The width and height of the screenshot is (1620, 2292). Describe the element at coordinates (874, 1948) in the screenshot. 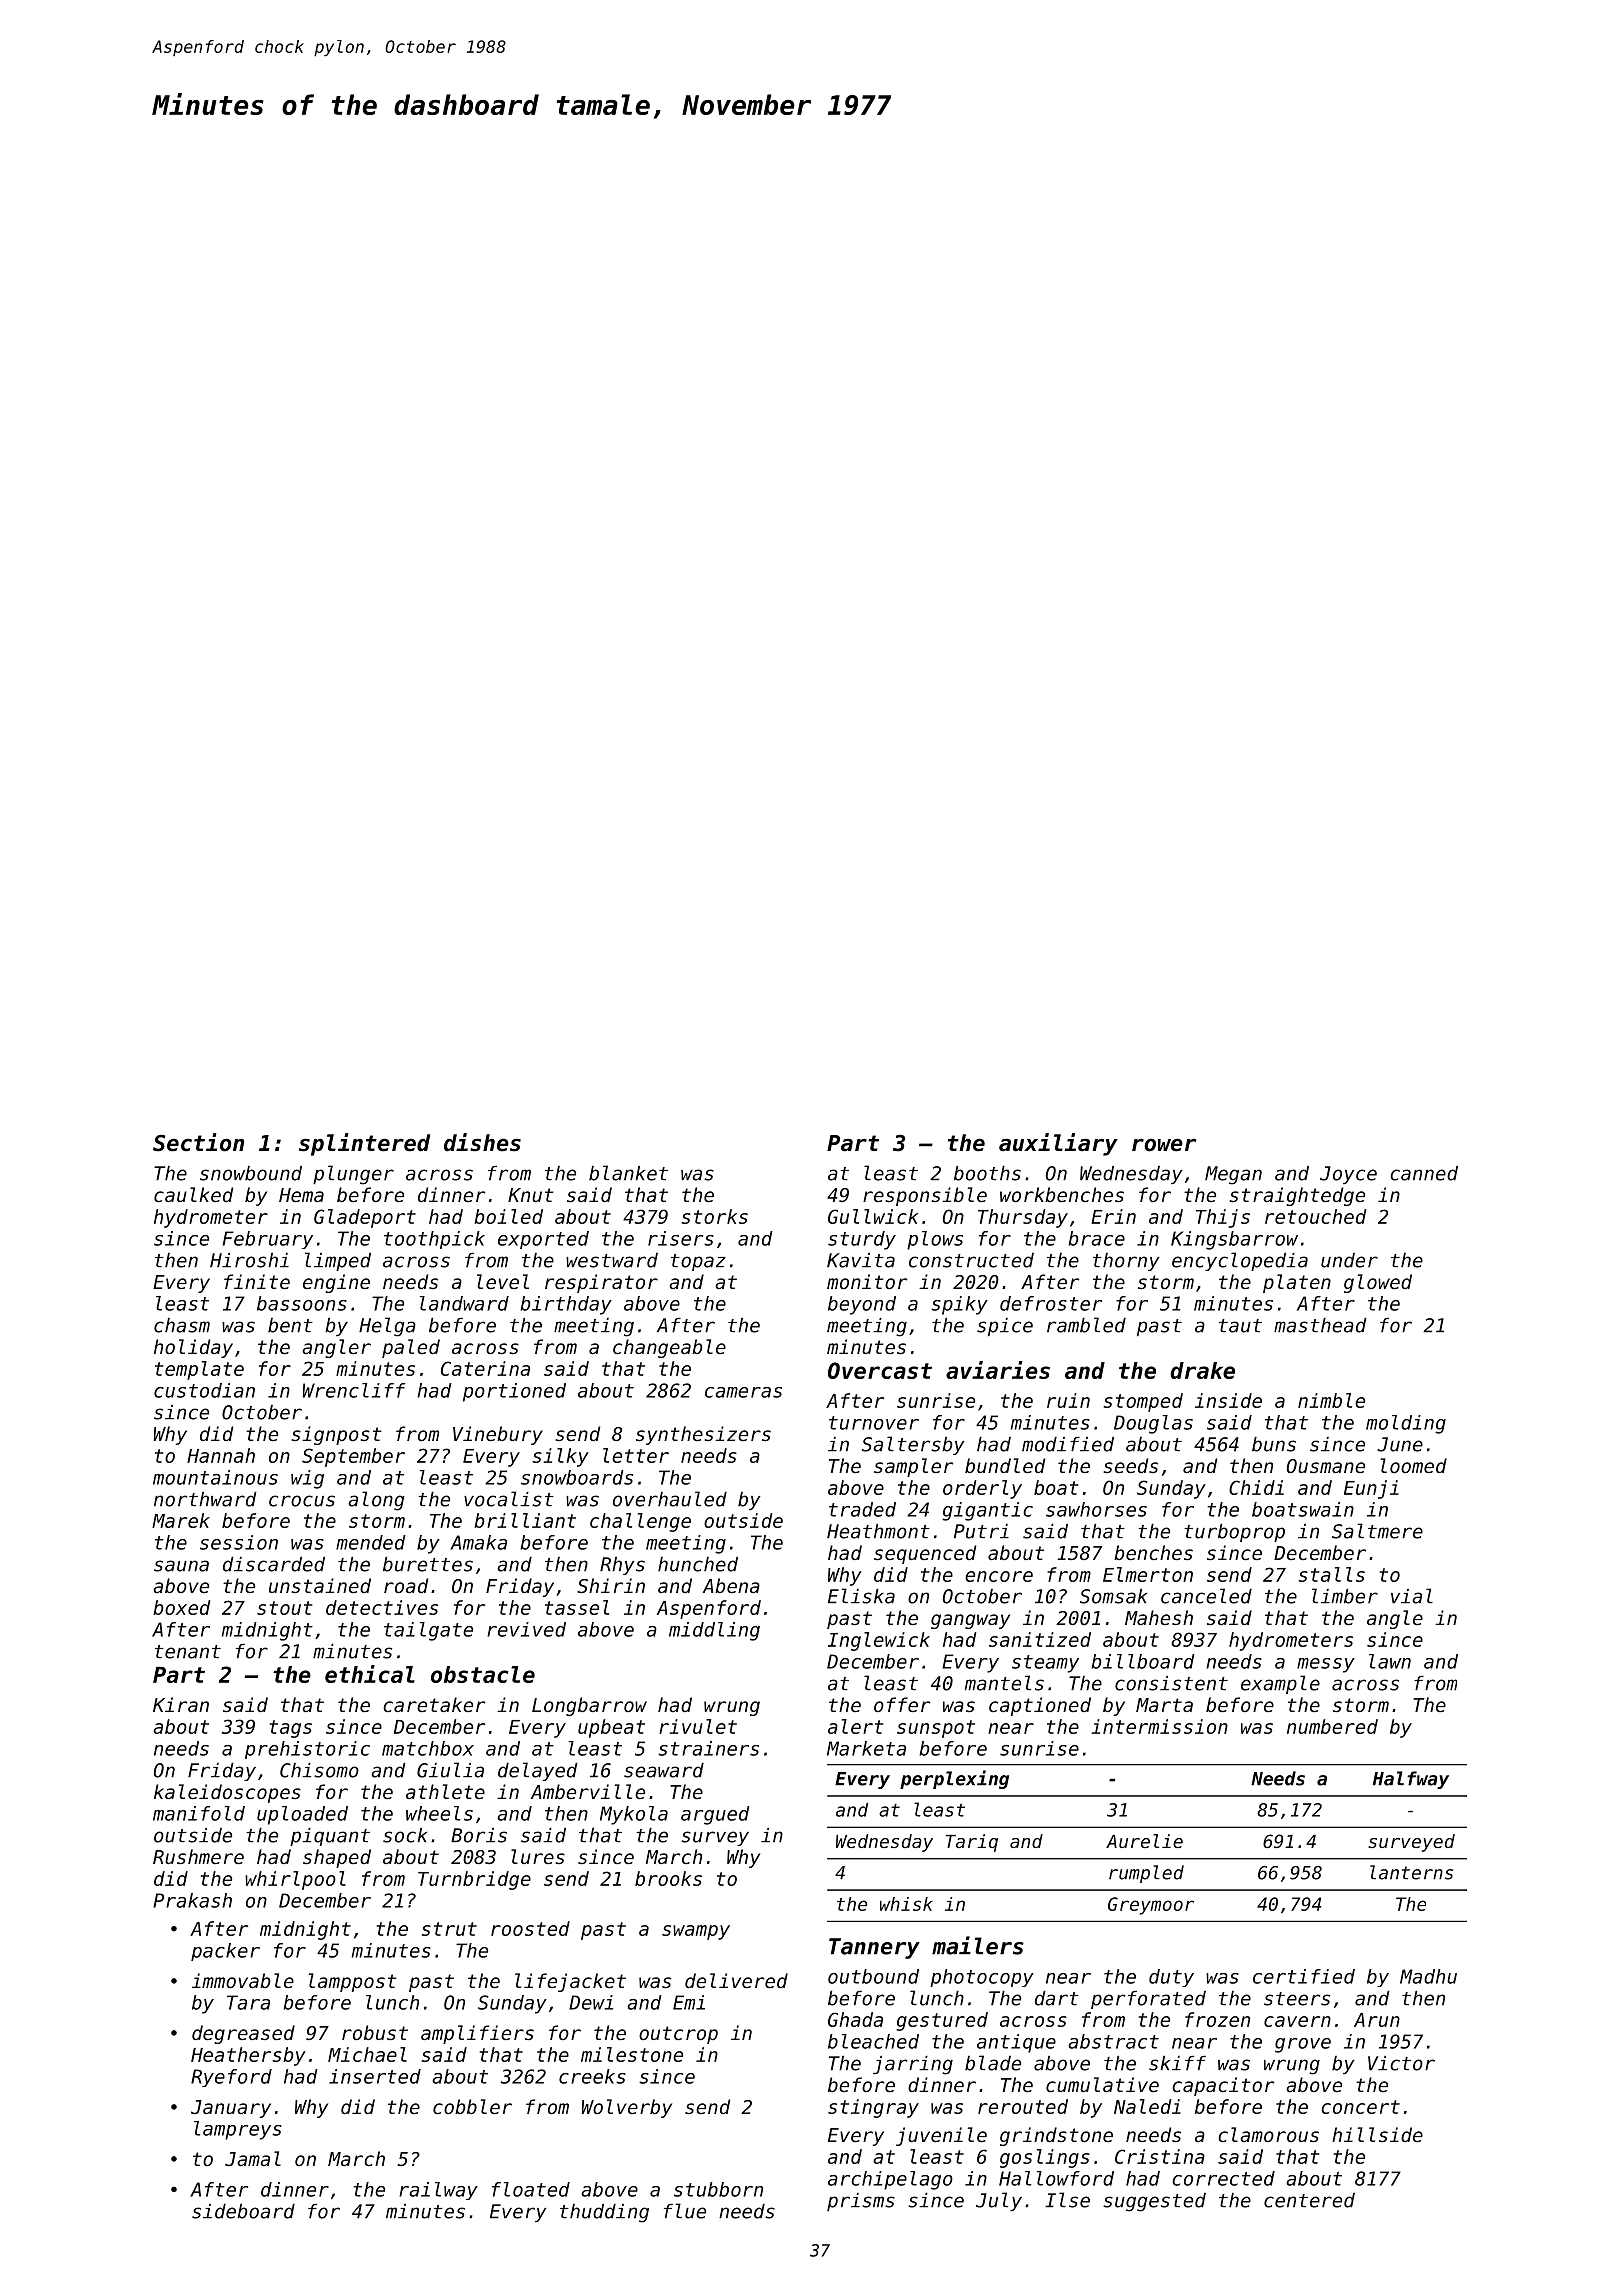

I see `Tannery` at that location.
